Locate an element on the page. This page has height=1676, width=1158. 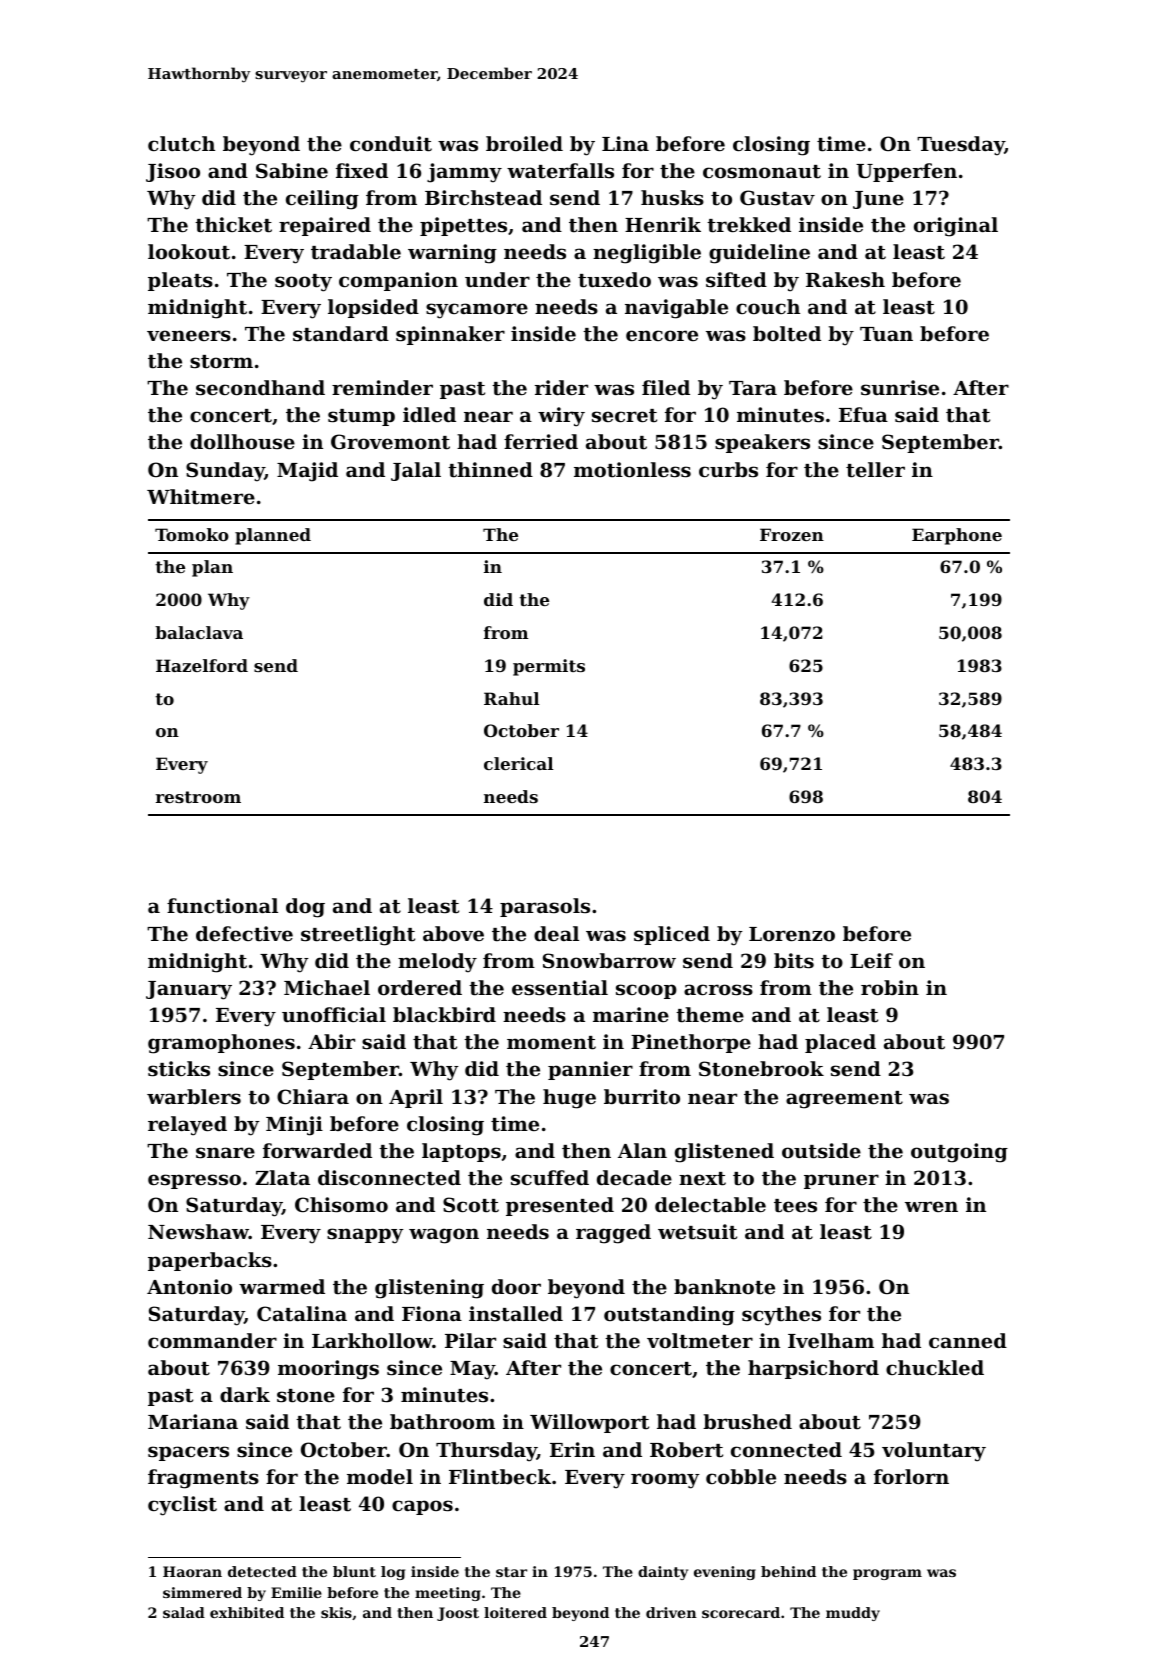
restroom is located at coordinates (198, 797).
